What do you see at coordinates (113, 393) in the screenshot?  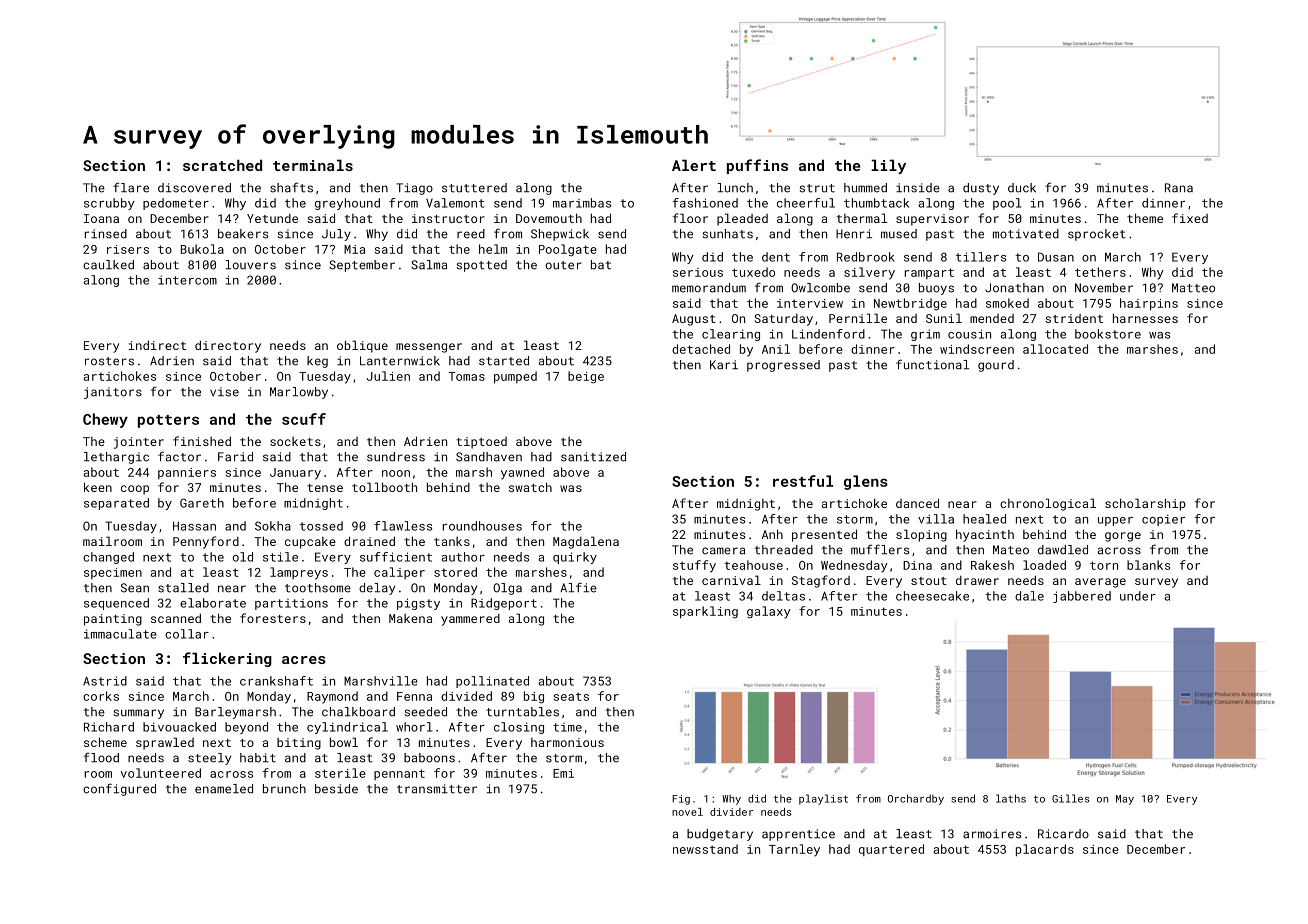 I see `janitors` at bounding box center [113, 393].
